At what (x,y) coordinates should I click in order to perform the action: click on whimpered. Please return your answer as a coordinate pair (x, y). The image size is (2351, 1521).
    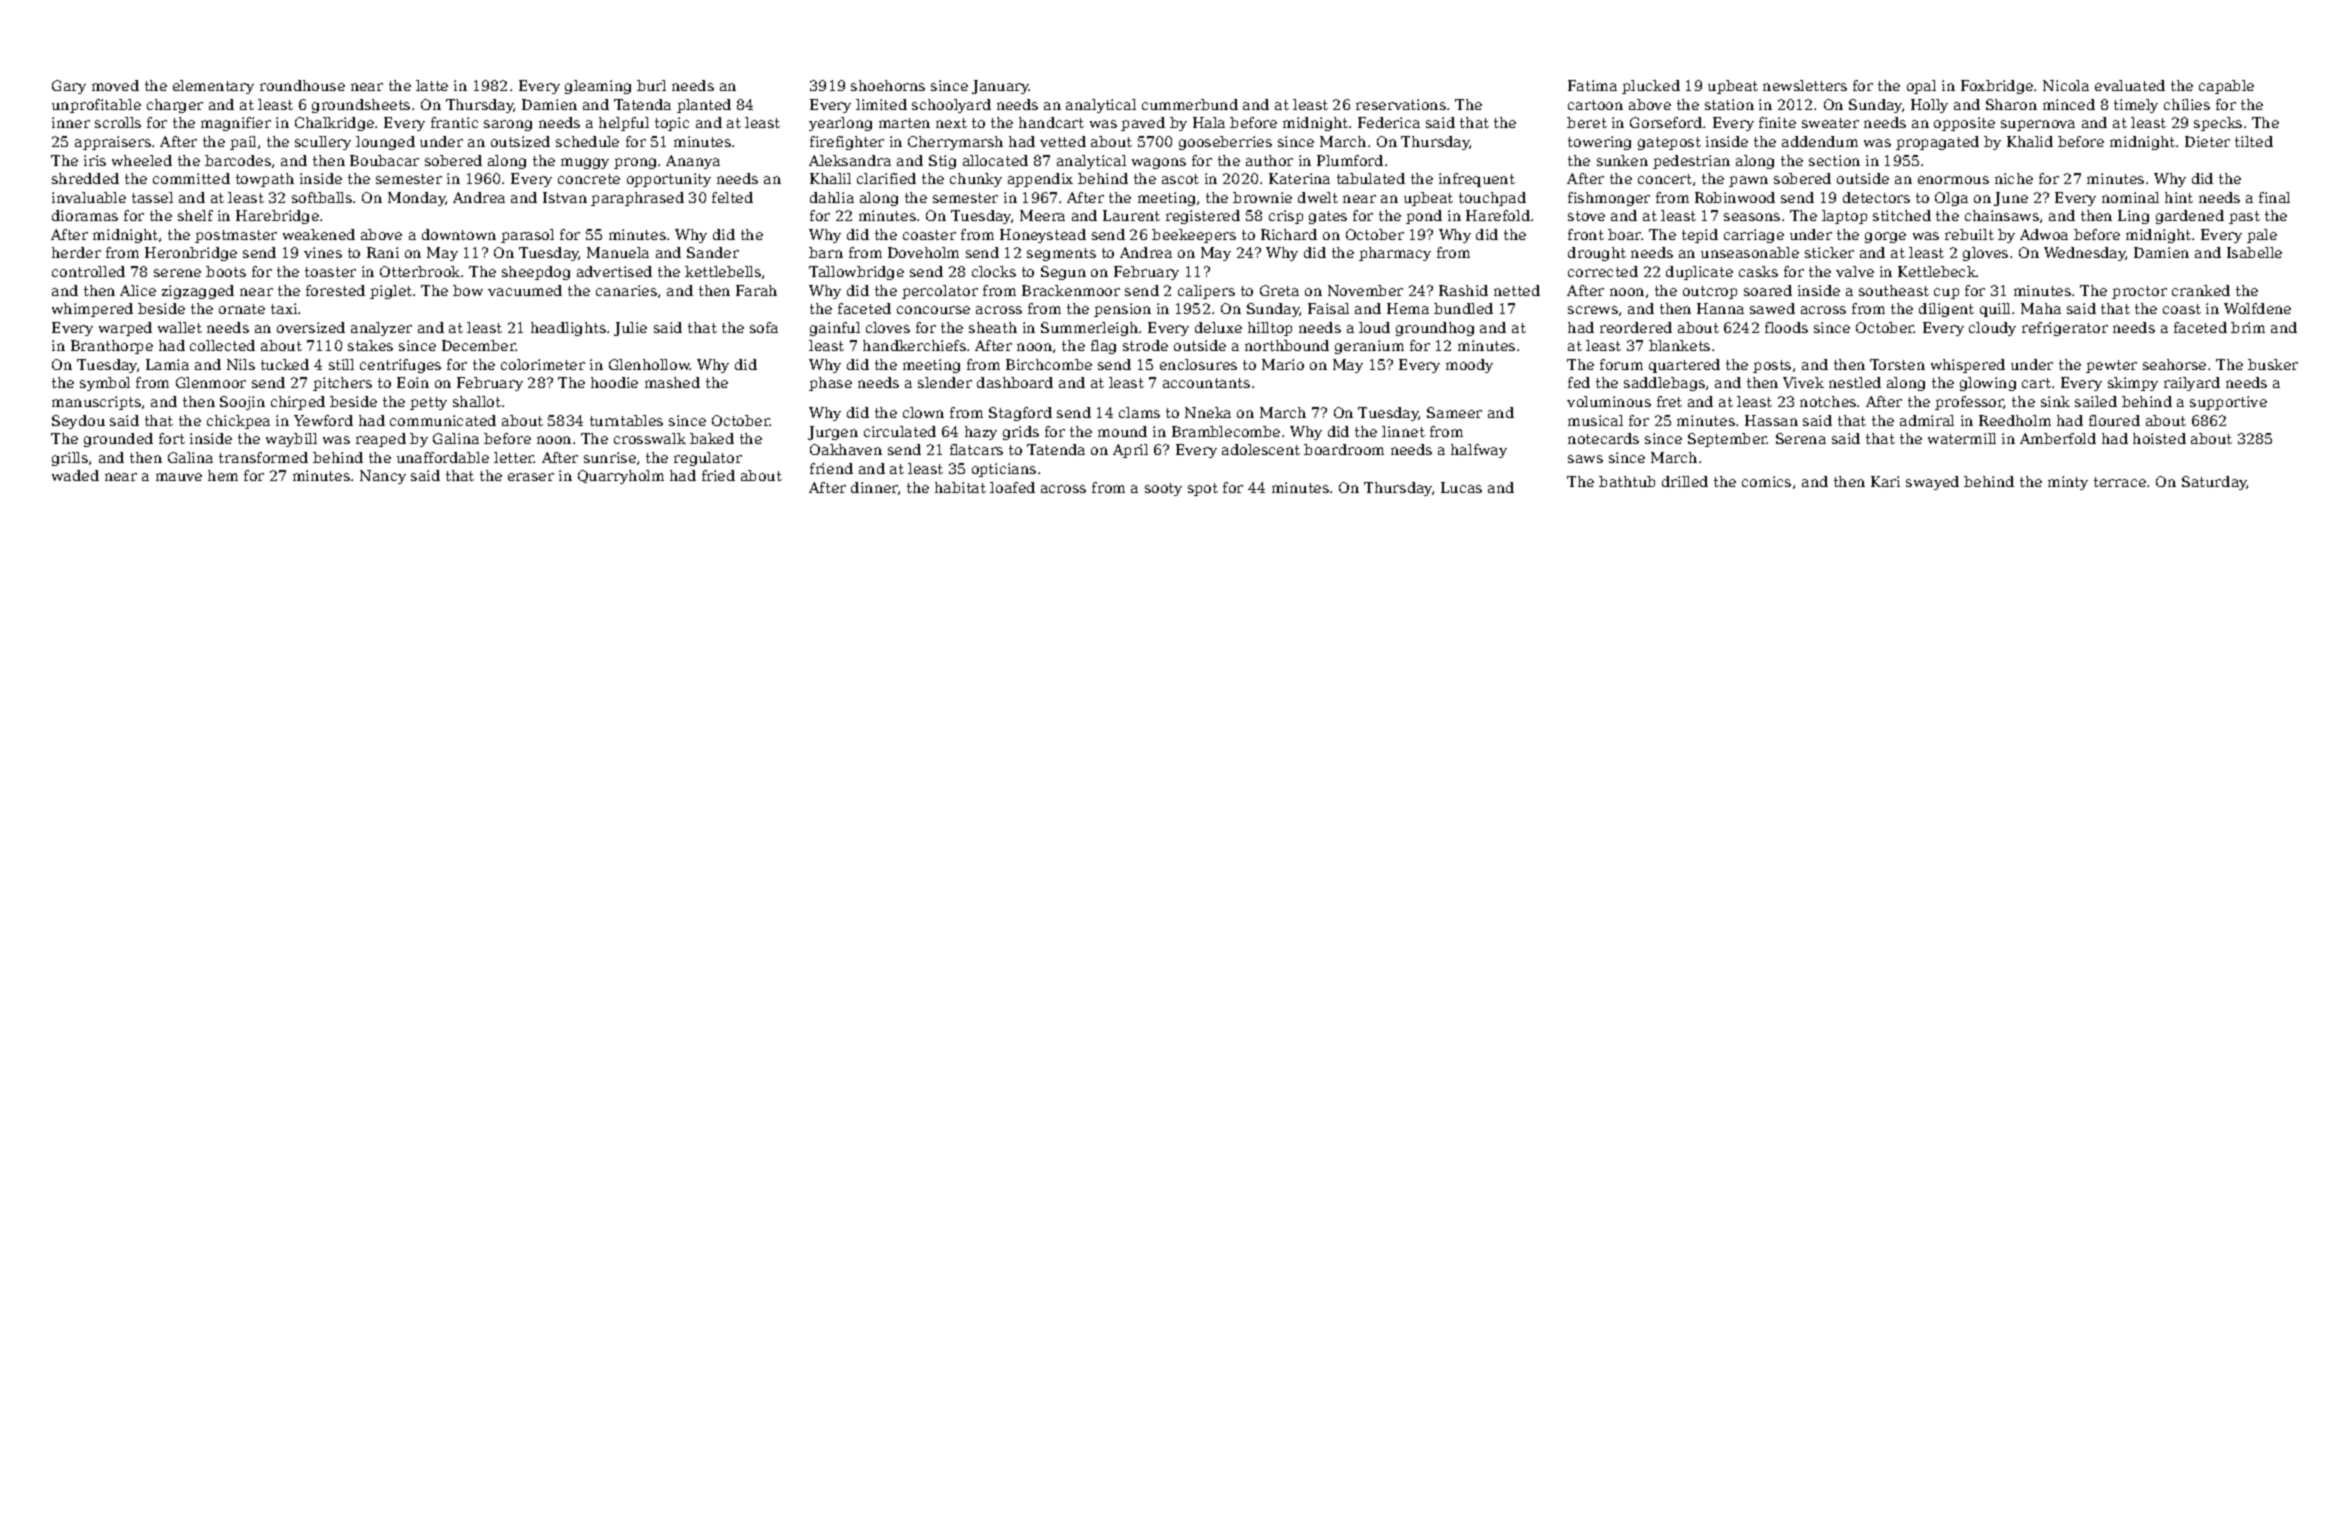
    Looking at the image, I should click on (92, 310).
